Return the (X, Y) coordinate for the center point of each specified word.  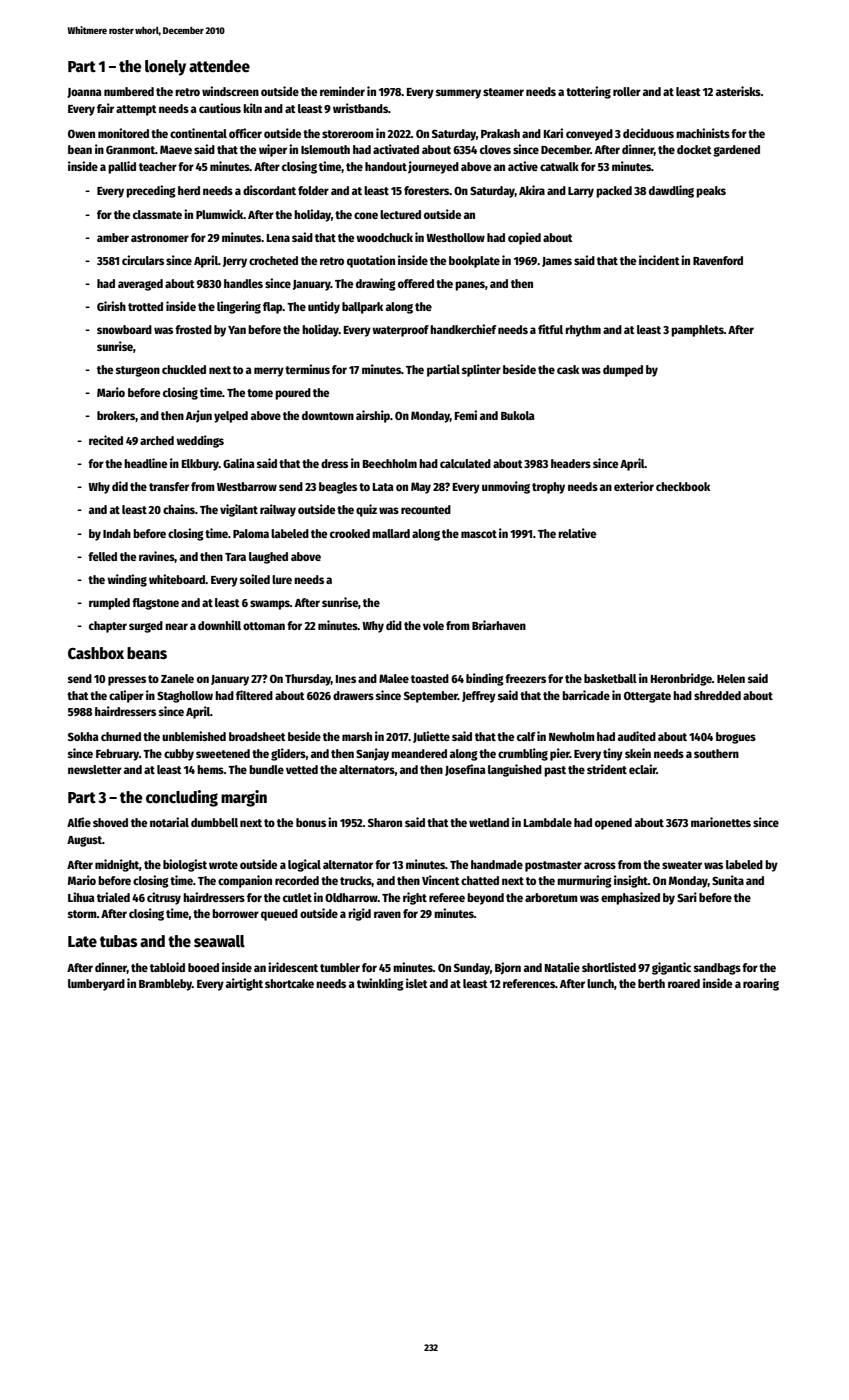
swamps (270, 605)
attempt (136, 110)
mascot (479, 534)
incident (659, 260)
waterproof (400, 331)
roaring (761, 984)
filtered (254, 695)
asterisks (738, 91)
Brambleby (165, 985)
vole (433, 625)
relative (577, 533)
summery (458, 94)
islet (417, 983)
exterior (634, 486)
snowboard (124, 329)
